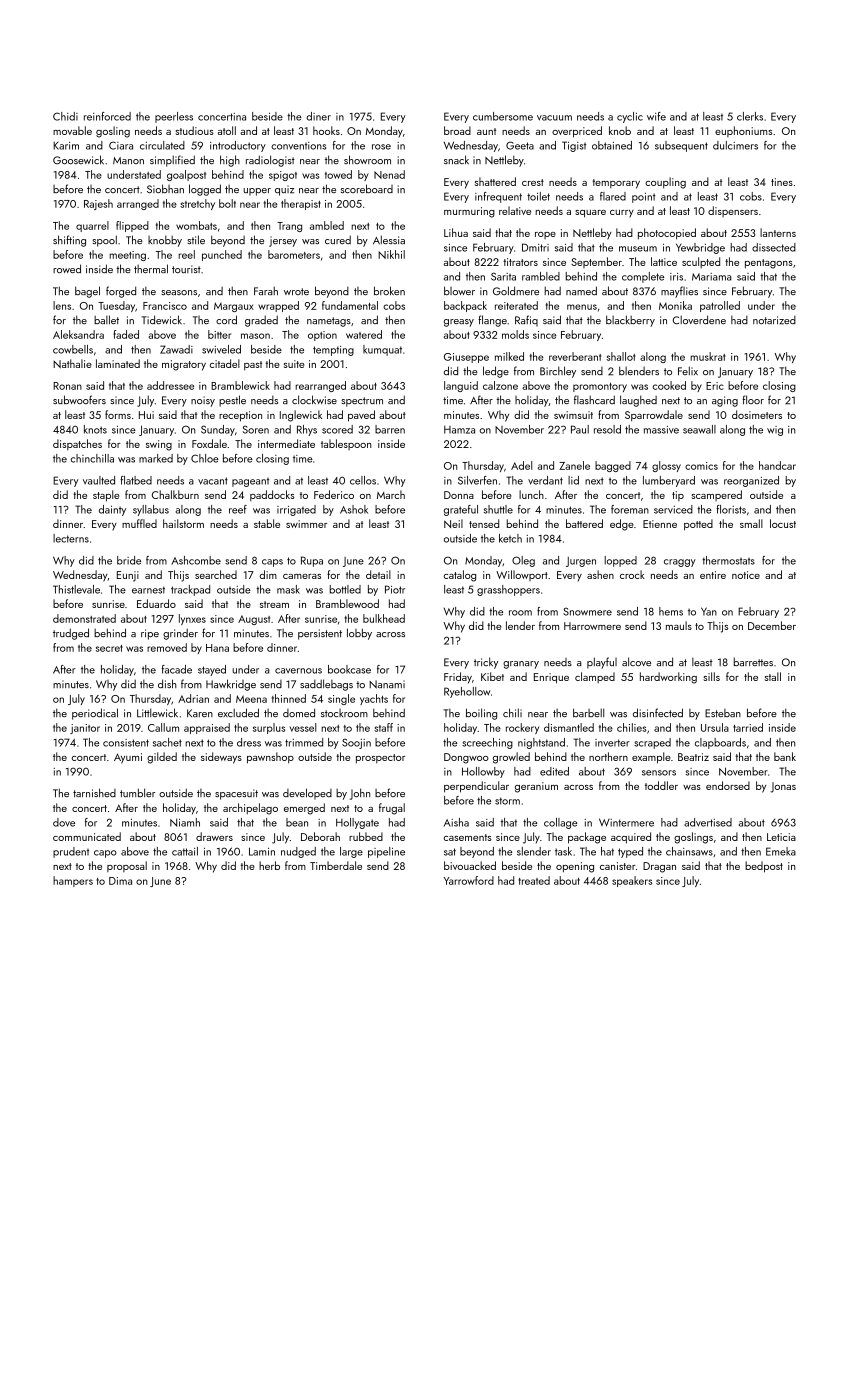 The width and height of the screenshot is (849, 1400). What do you see at coordinates (267, 523) in the screenshot?
I see `stable` at bounding box center [267, 523].
